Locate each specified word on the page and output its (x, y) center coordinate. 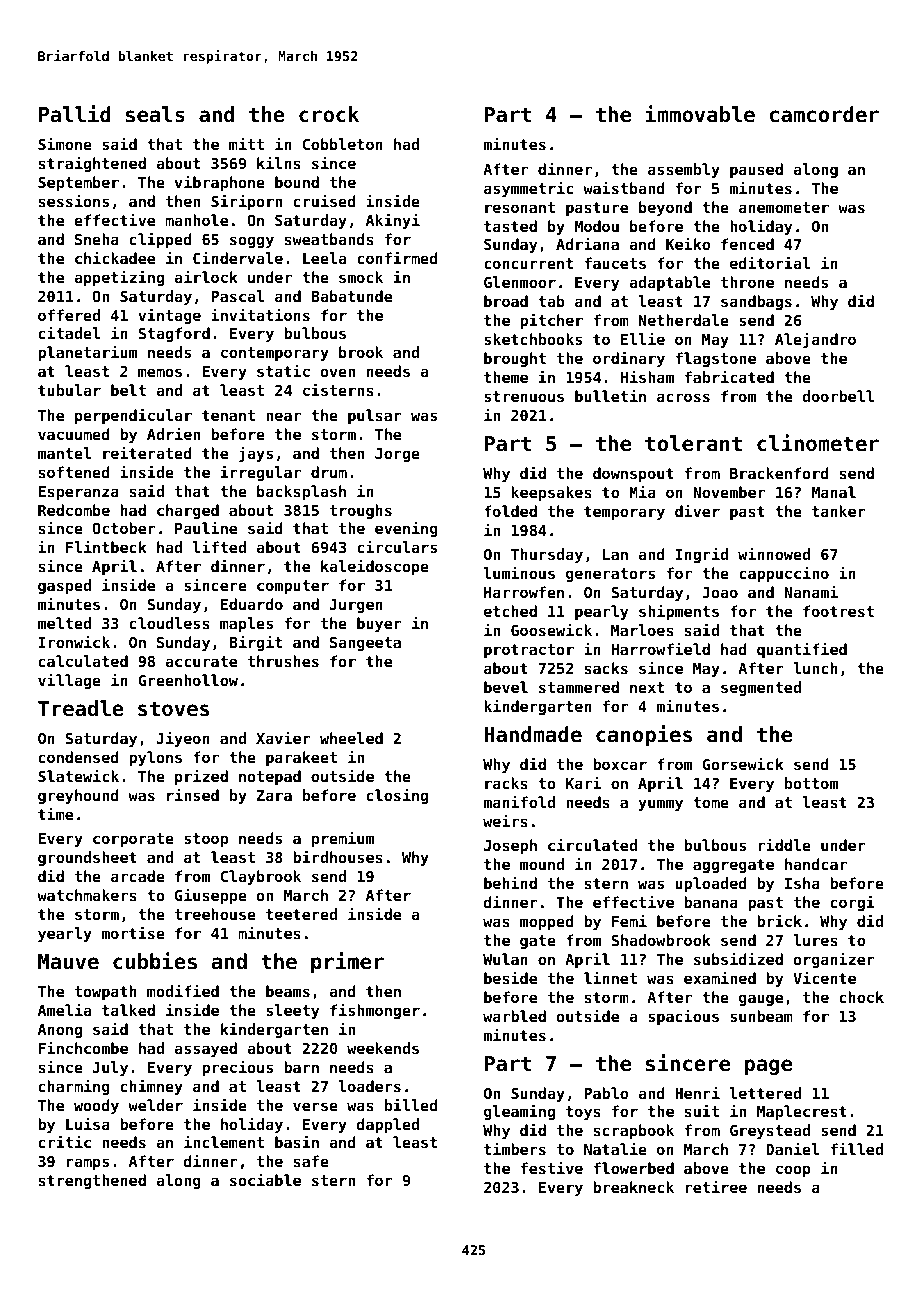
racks (506, 783)
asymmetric (528, 189)
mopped (547, 922)
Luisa (88, 1123)
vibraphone (220, 183)
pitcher (551, 321)
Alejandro (815, 340)
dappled (388, 1125)
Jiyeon (183, 739)
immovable (700, 114)
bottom (811, 783)
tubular (69, 390)
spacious (683, 1017)
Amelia (64, 1009)
